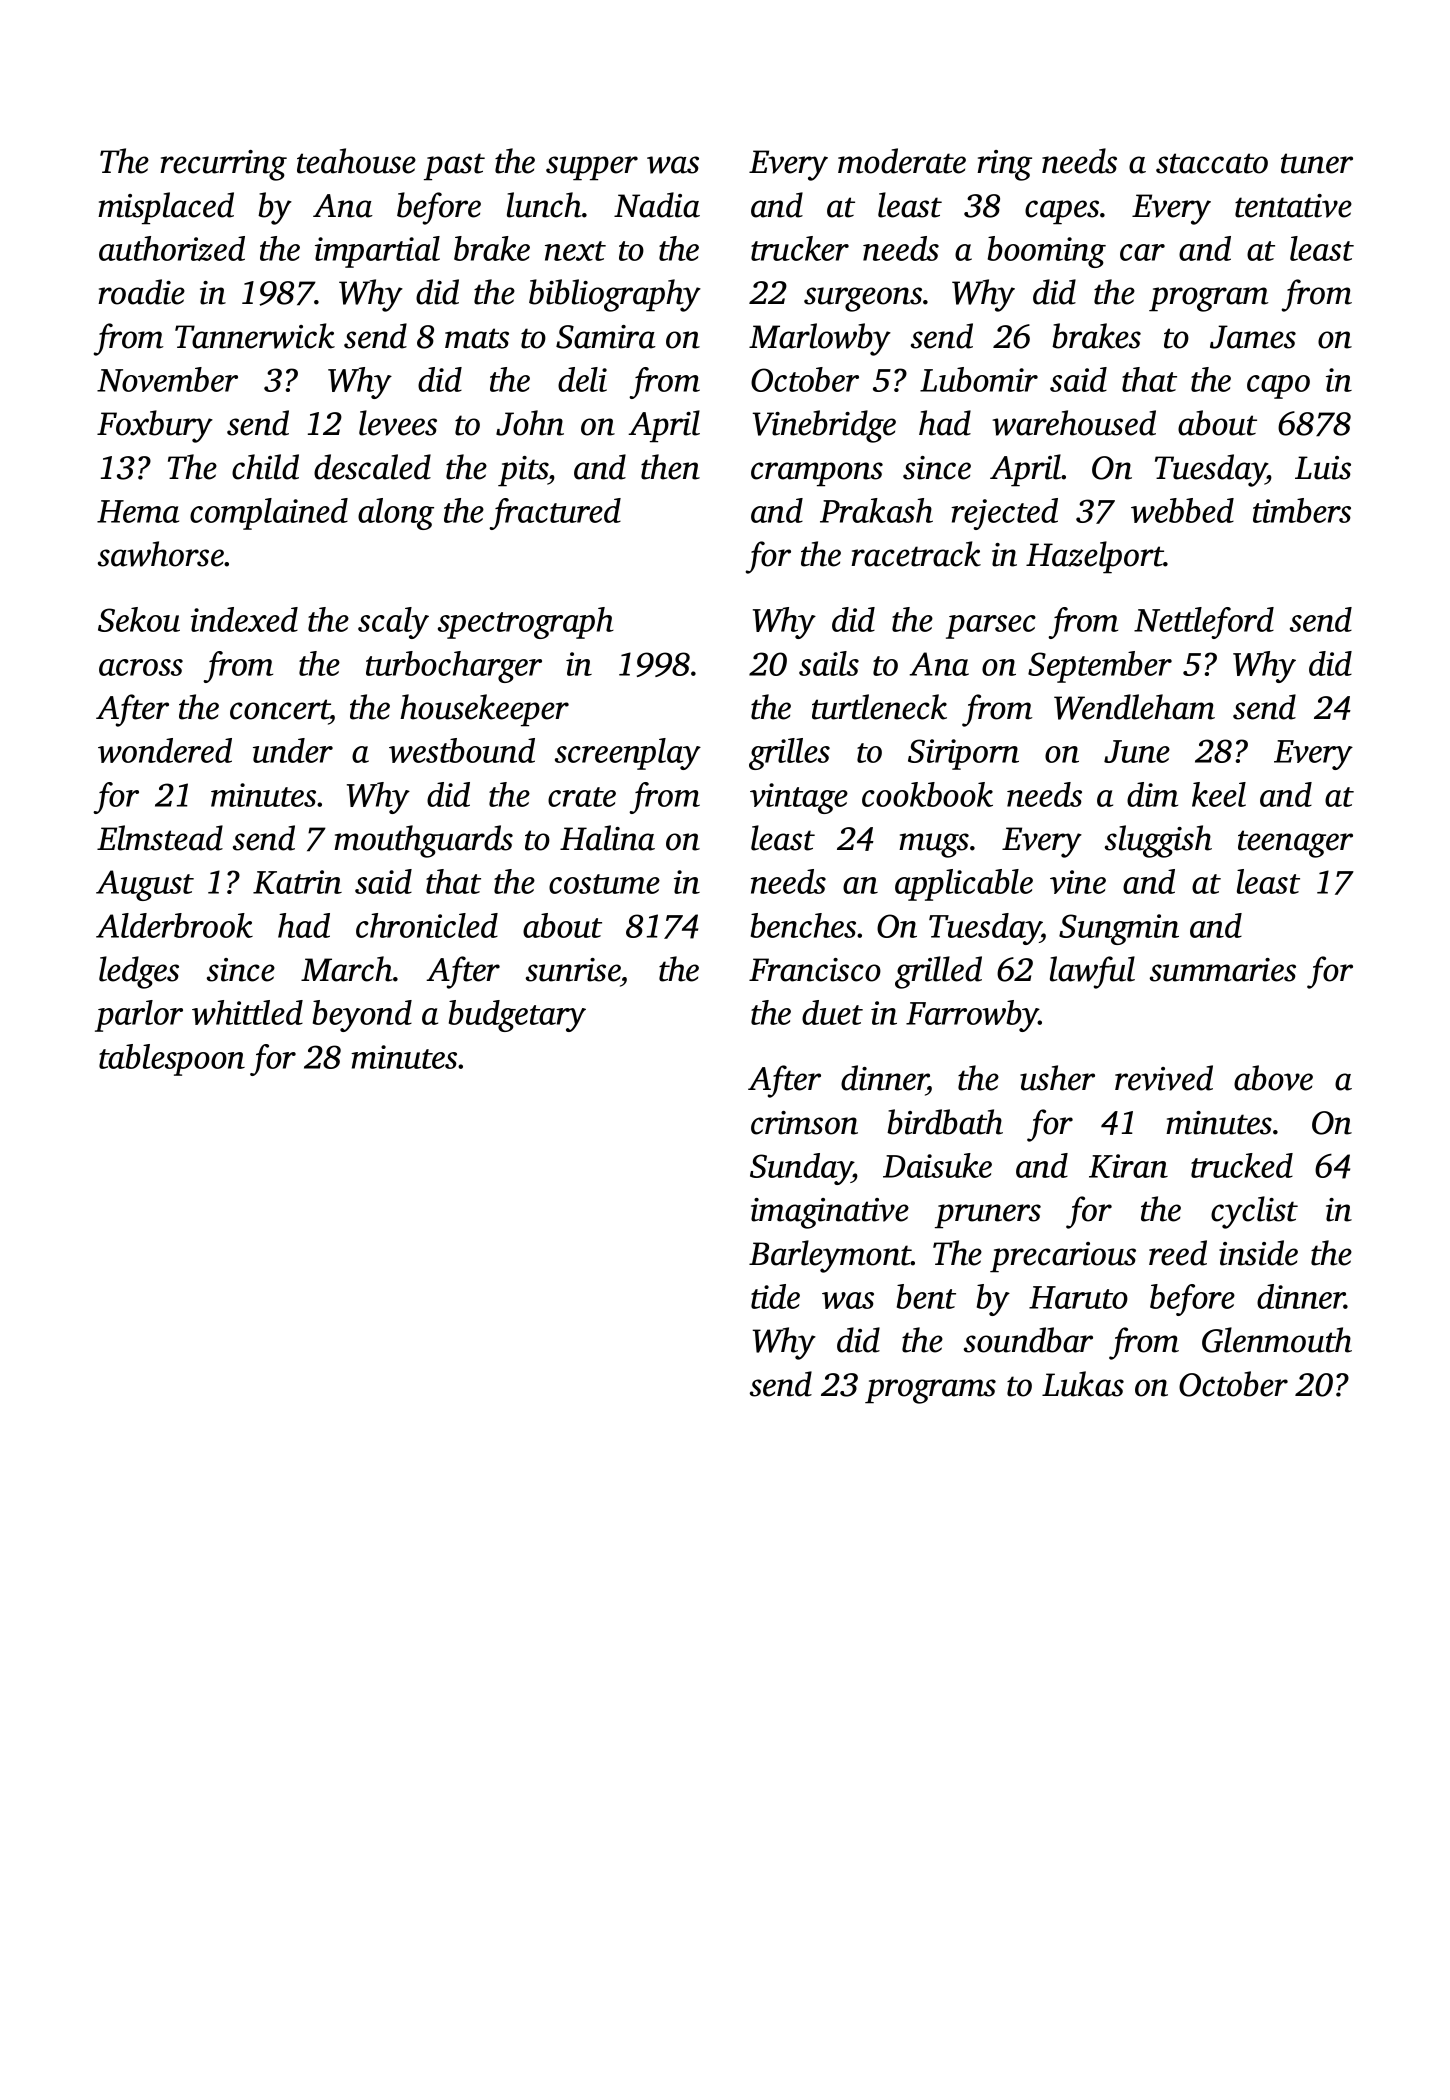 The width and height of the screenshot is (1450, 2100). What do you see at coordinates (280, 709) in the screenshot?
I see `concert` at bounding box center [280, 709].
